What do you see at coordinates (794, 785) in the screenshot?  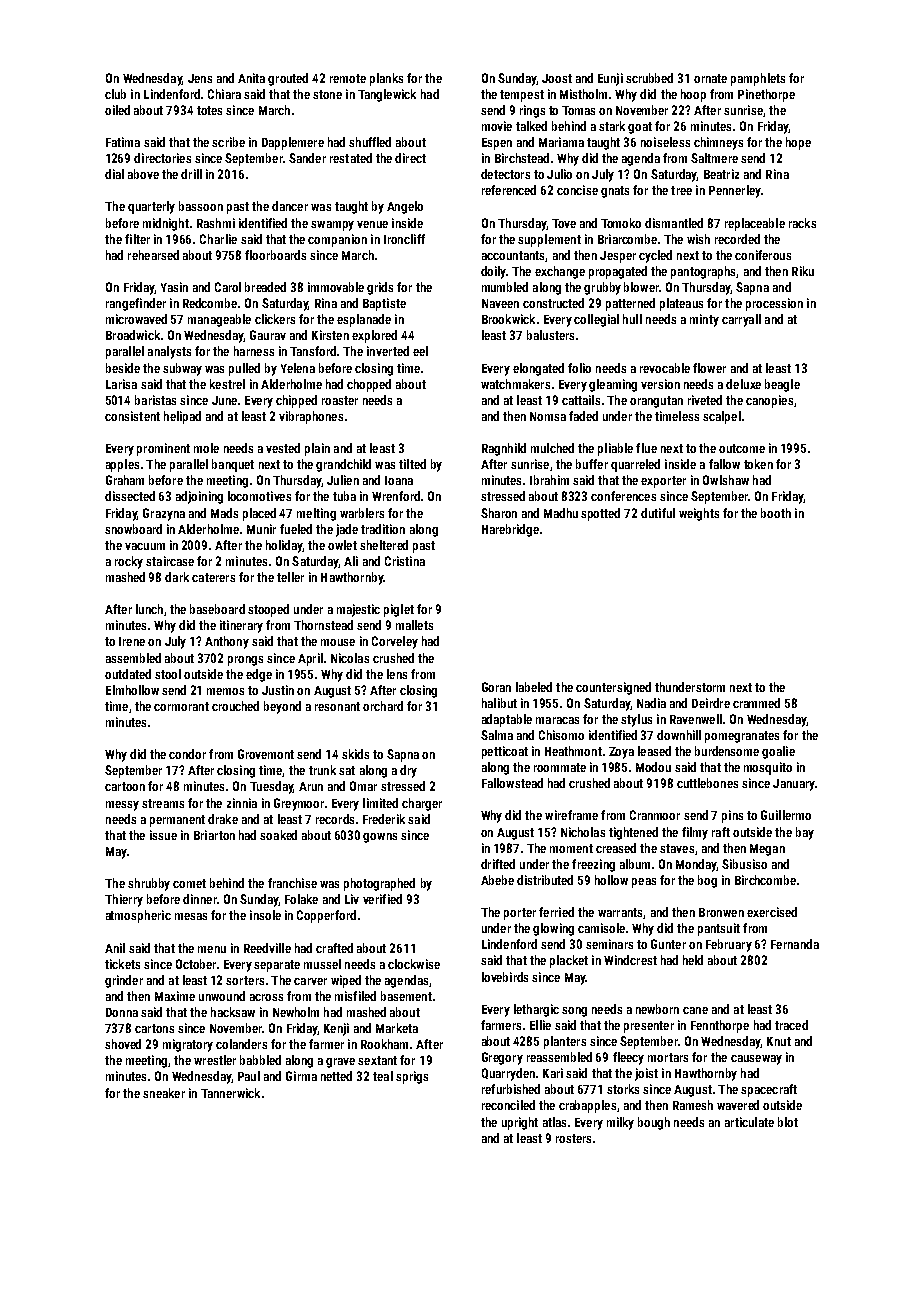 I see `January` at bounding box center [794, 785].
